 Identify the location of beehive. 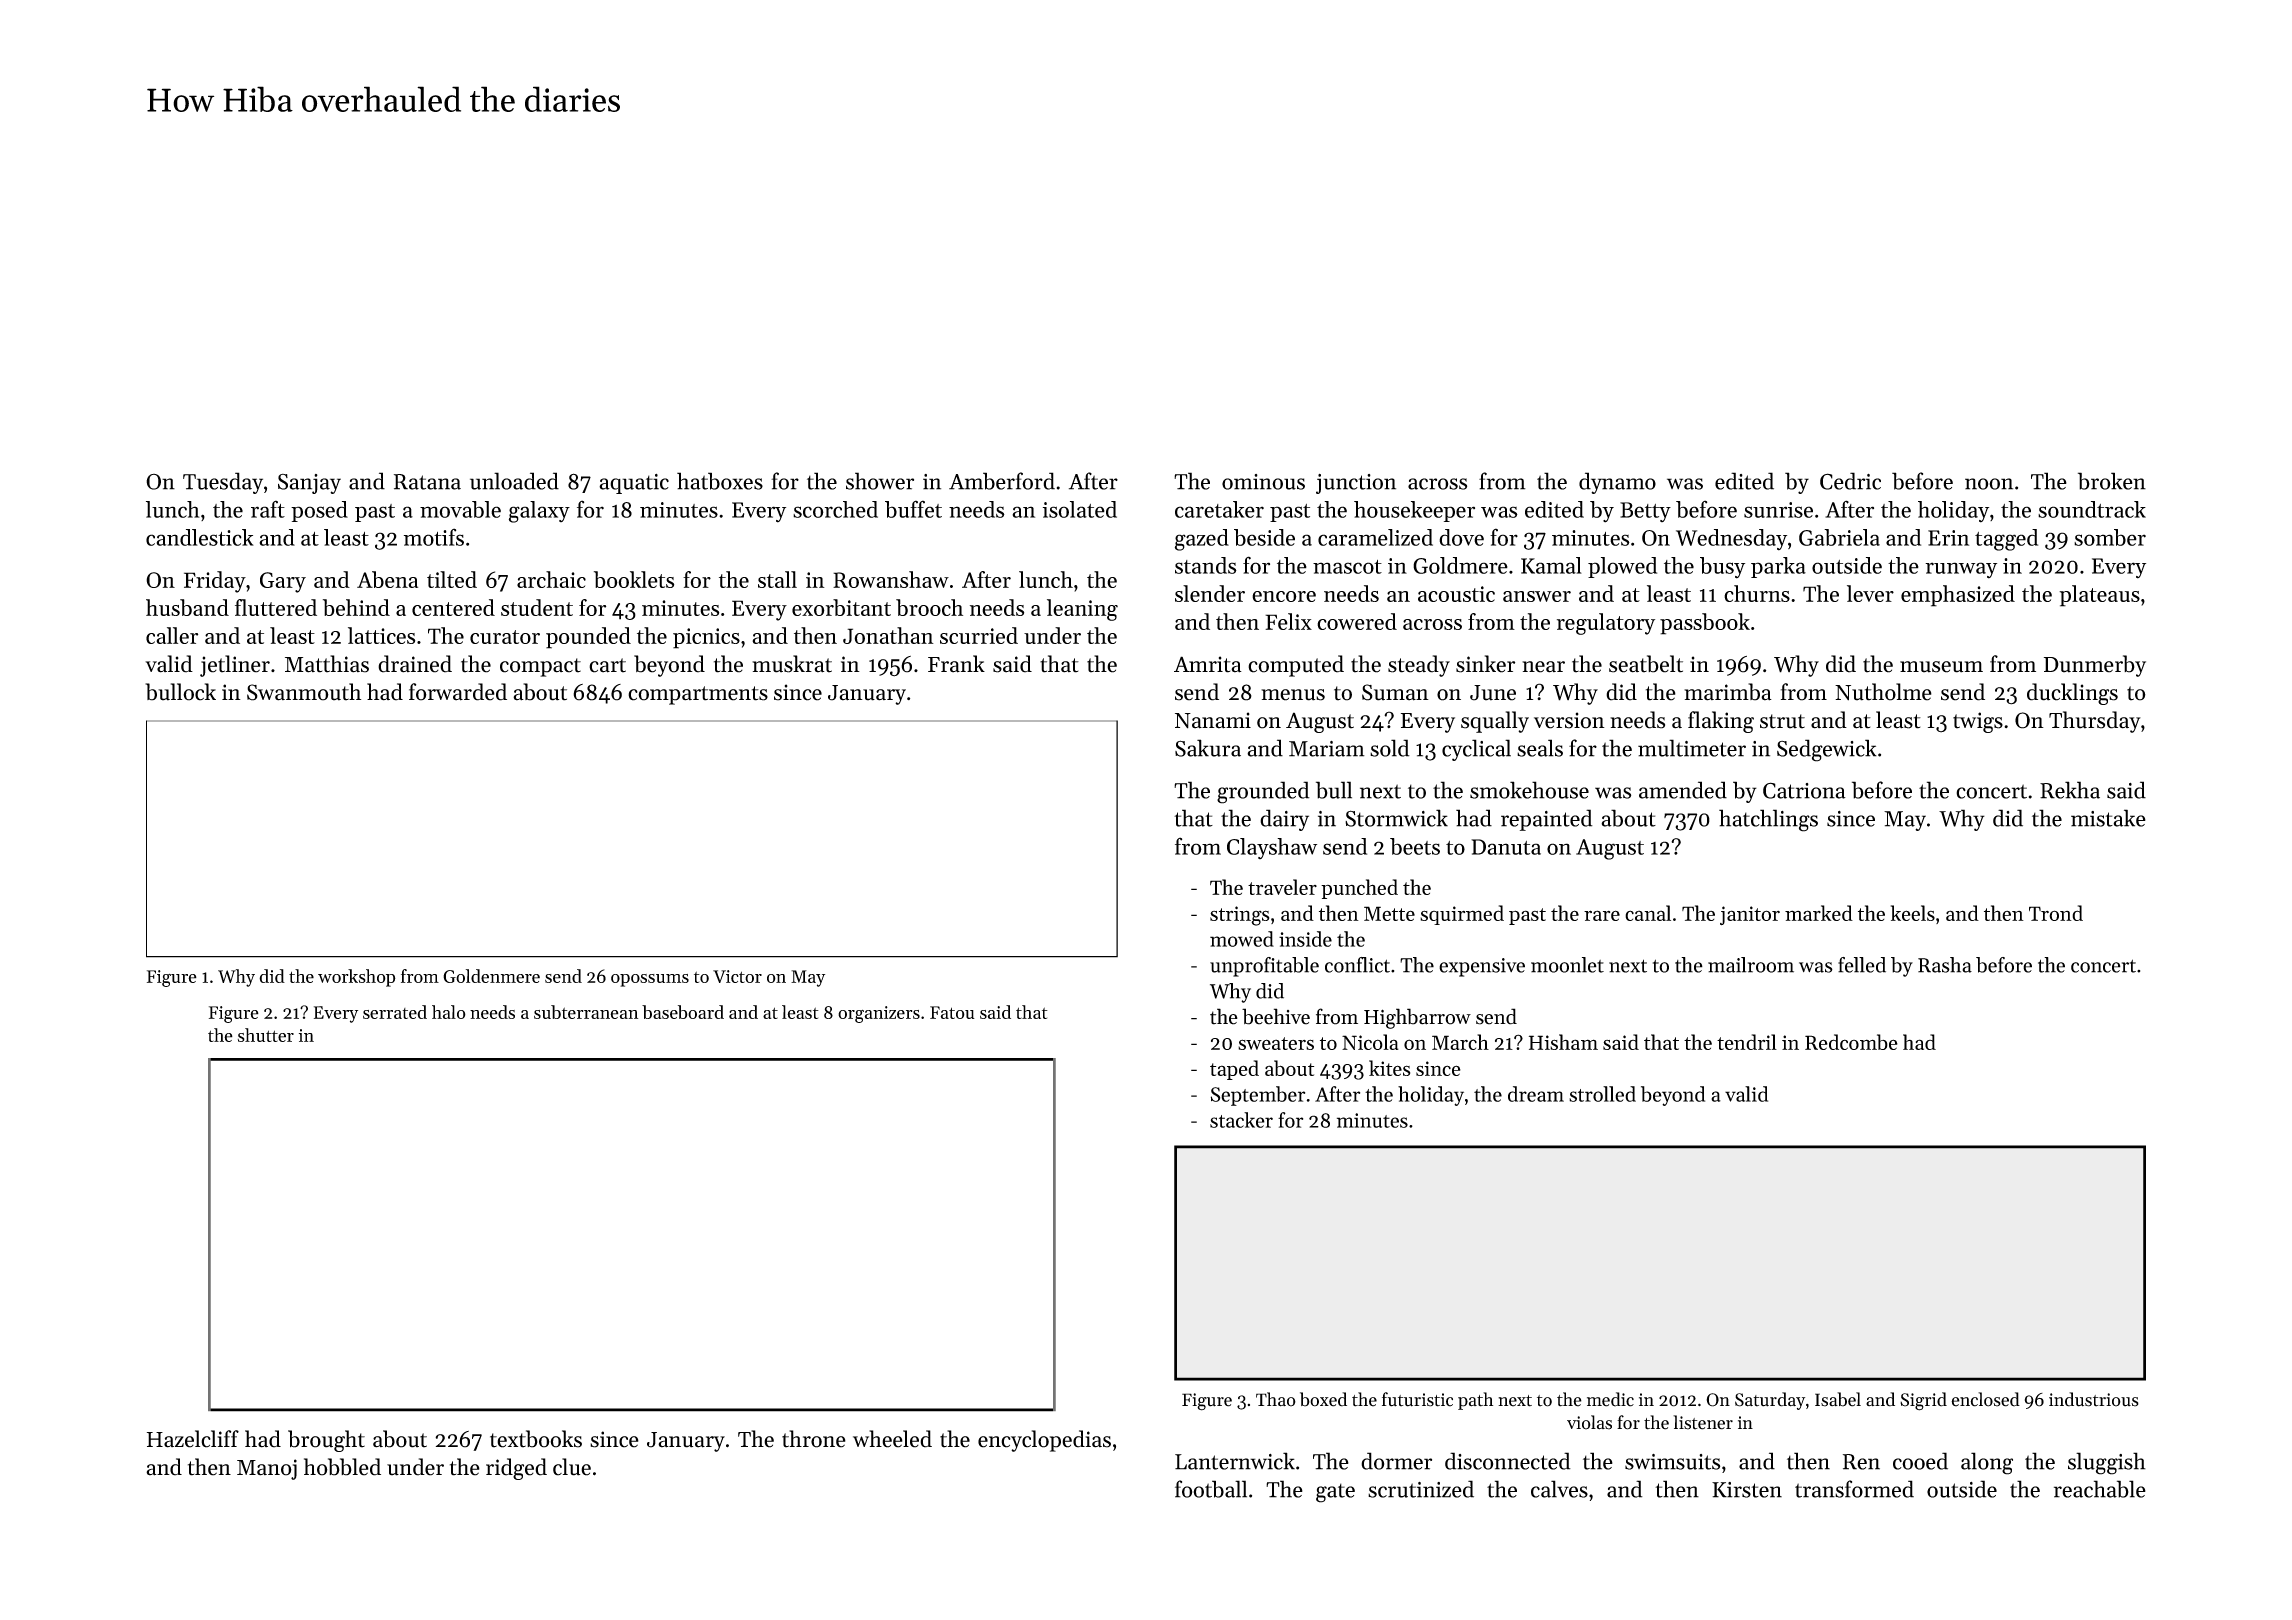
(1276, 1016).
